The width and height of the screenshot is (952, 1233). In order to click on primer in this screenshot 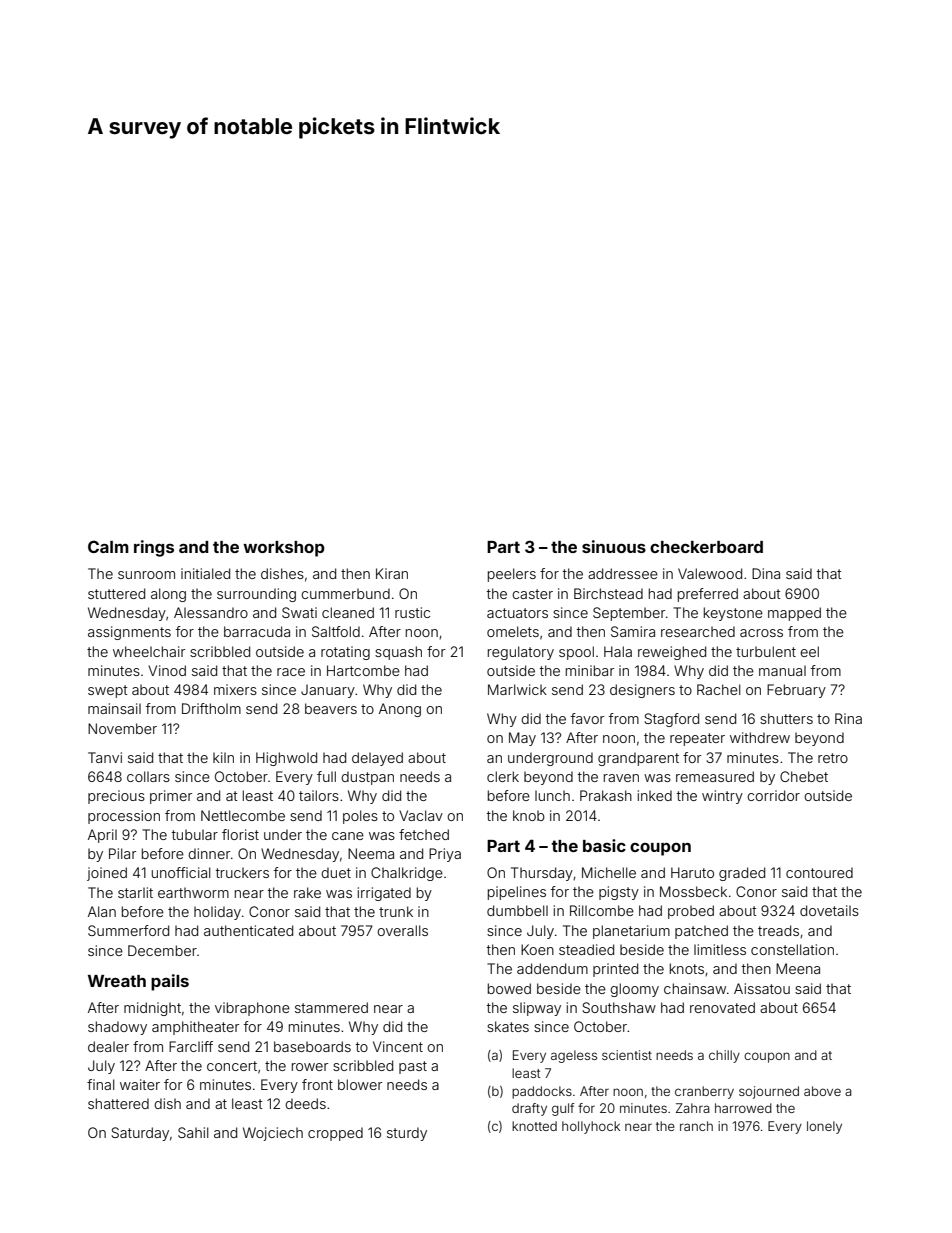, I will do `click(171, 797)`.
